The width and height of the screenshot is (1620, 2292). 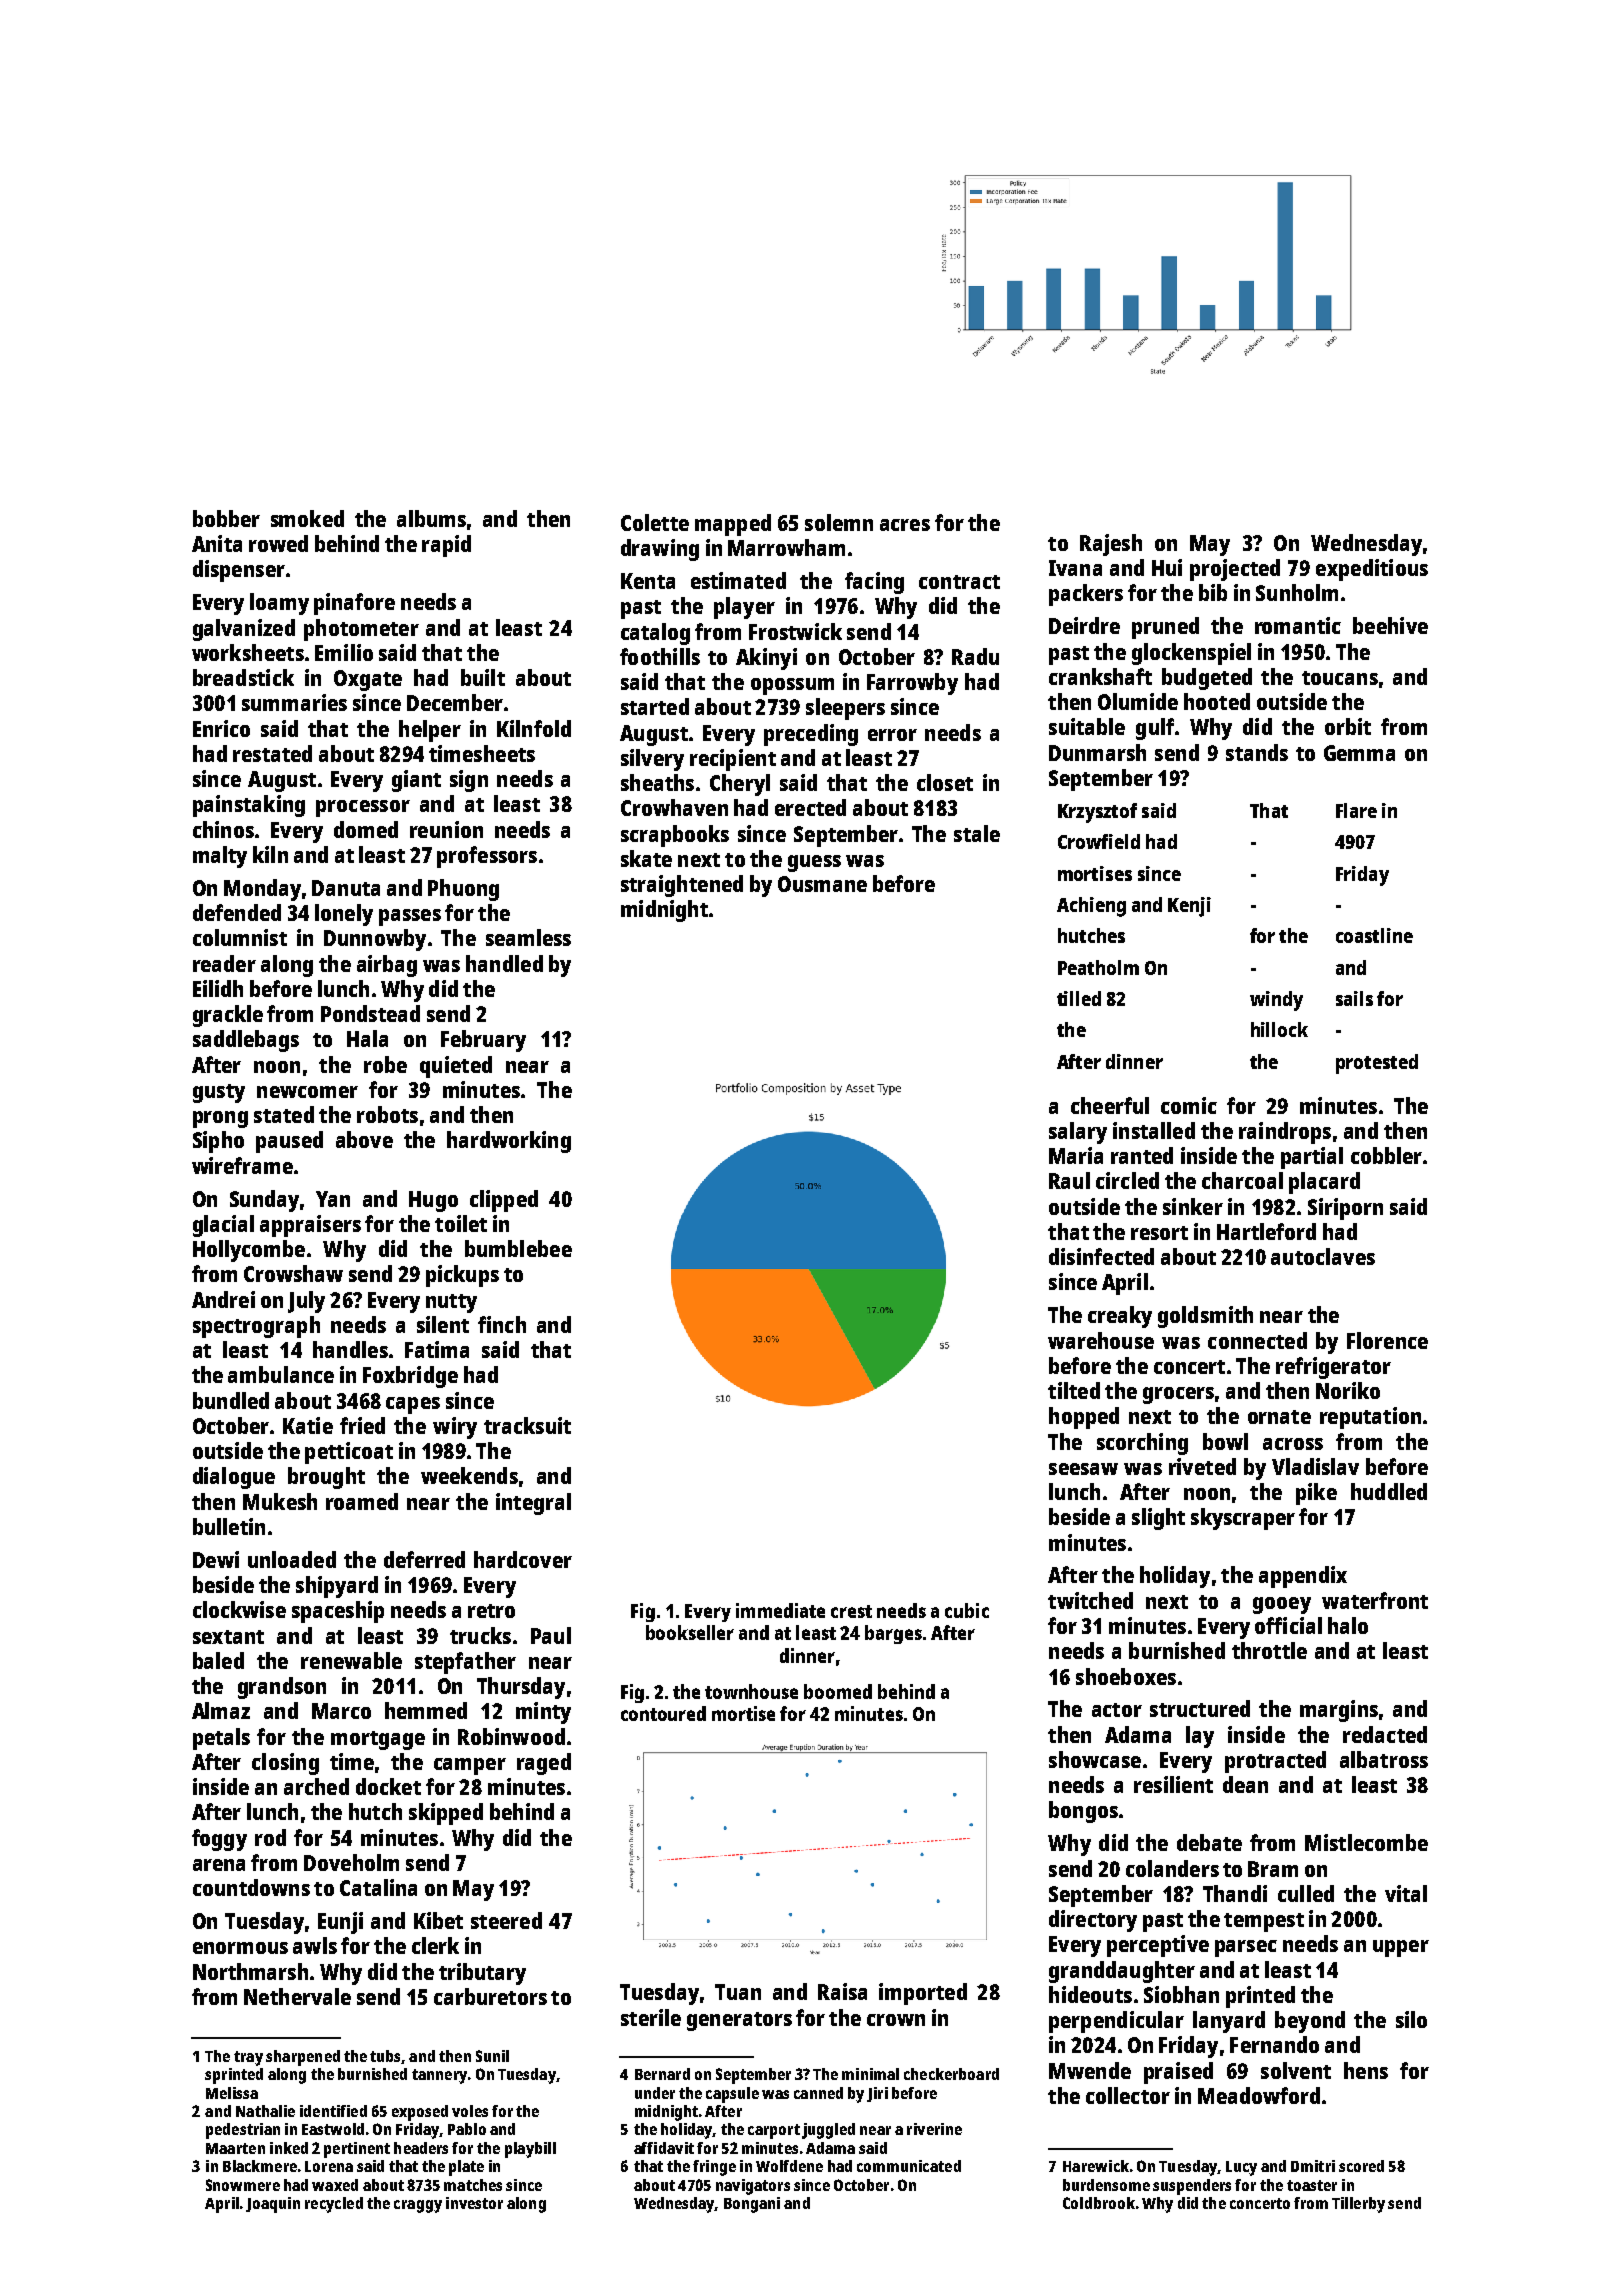 What do you see at coordinates (226, 518) in the screenshot?
I see `bobber` at bounding box center [226, 518].
